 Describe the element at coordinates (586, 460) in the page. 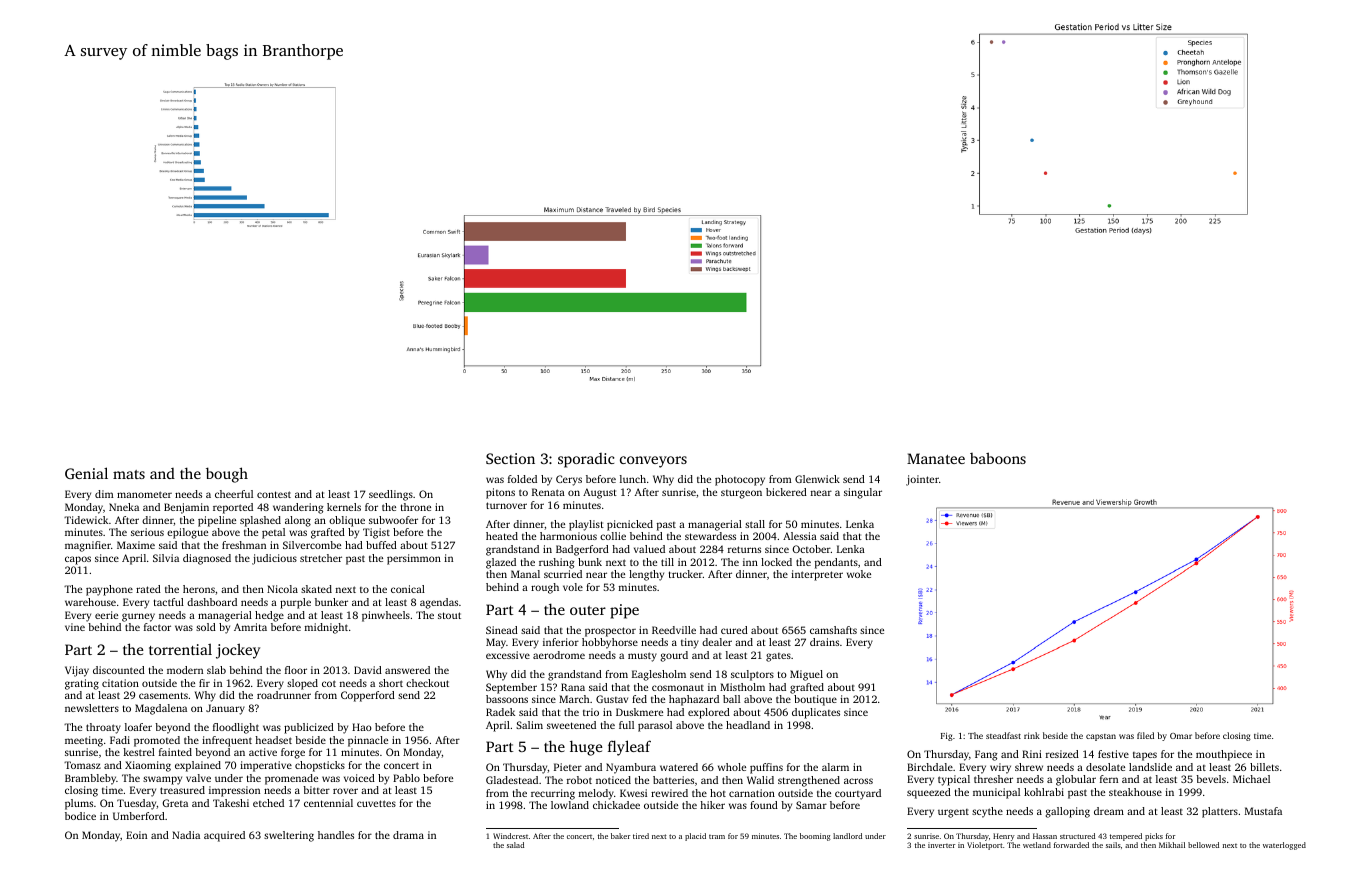

I see `sporadic` at that location.
